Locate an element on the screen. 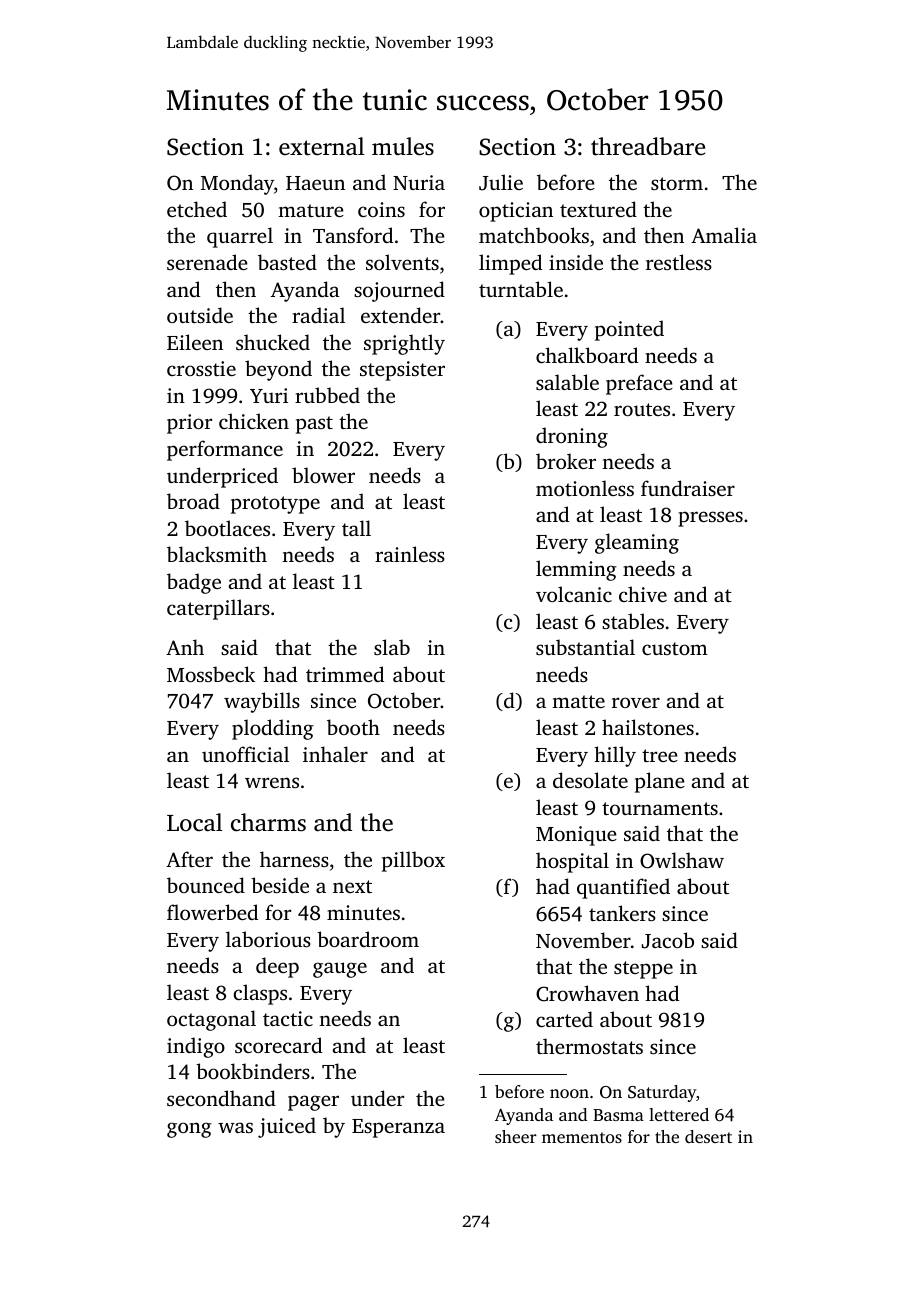 Image resolution: width=924 pixels, height=1311 pixels. threadbare is located at coordinates (648, 146).
